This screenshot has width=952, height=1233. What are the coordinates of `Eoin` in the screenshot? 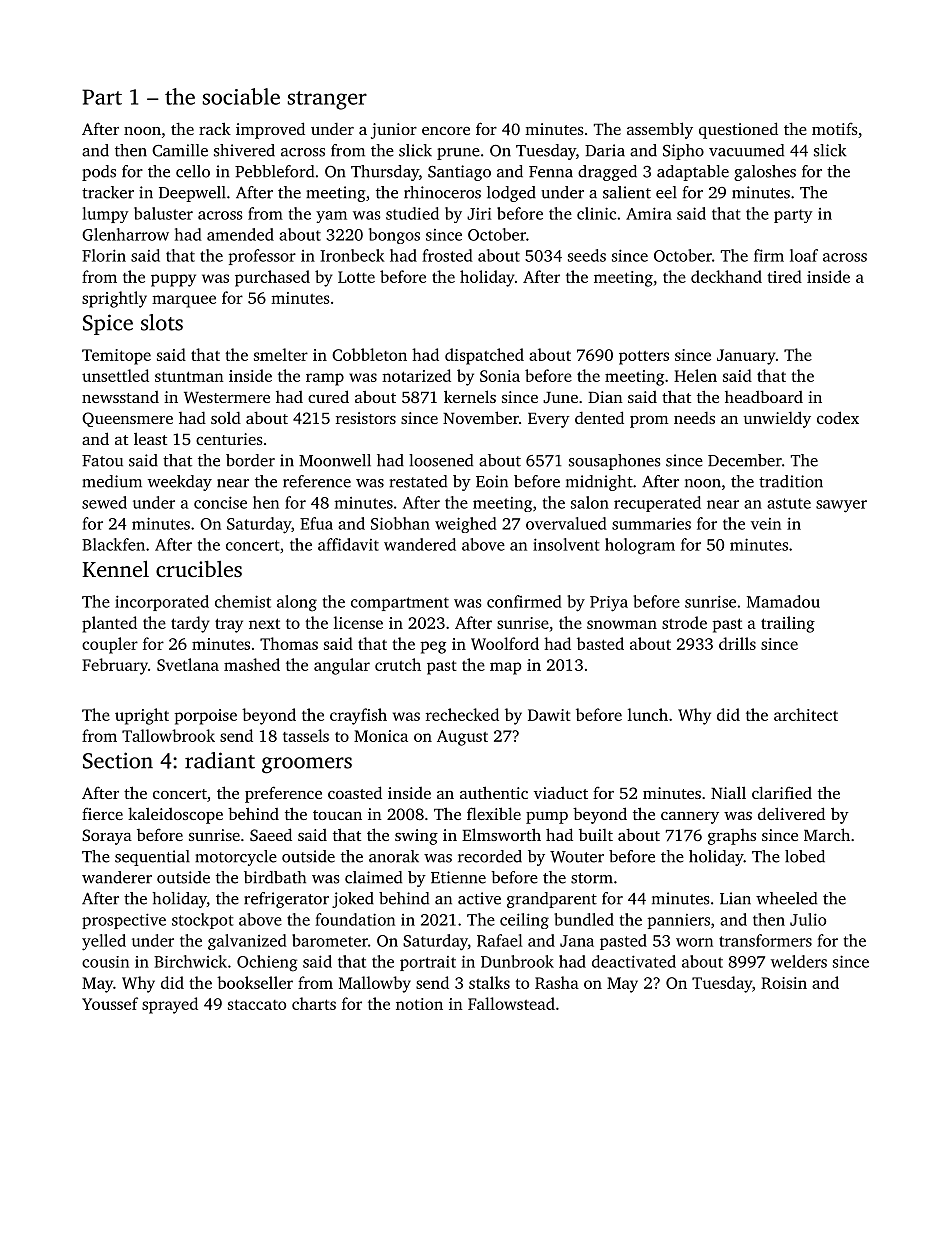 It's located at (492, 481).
